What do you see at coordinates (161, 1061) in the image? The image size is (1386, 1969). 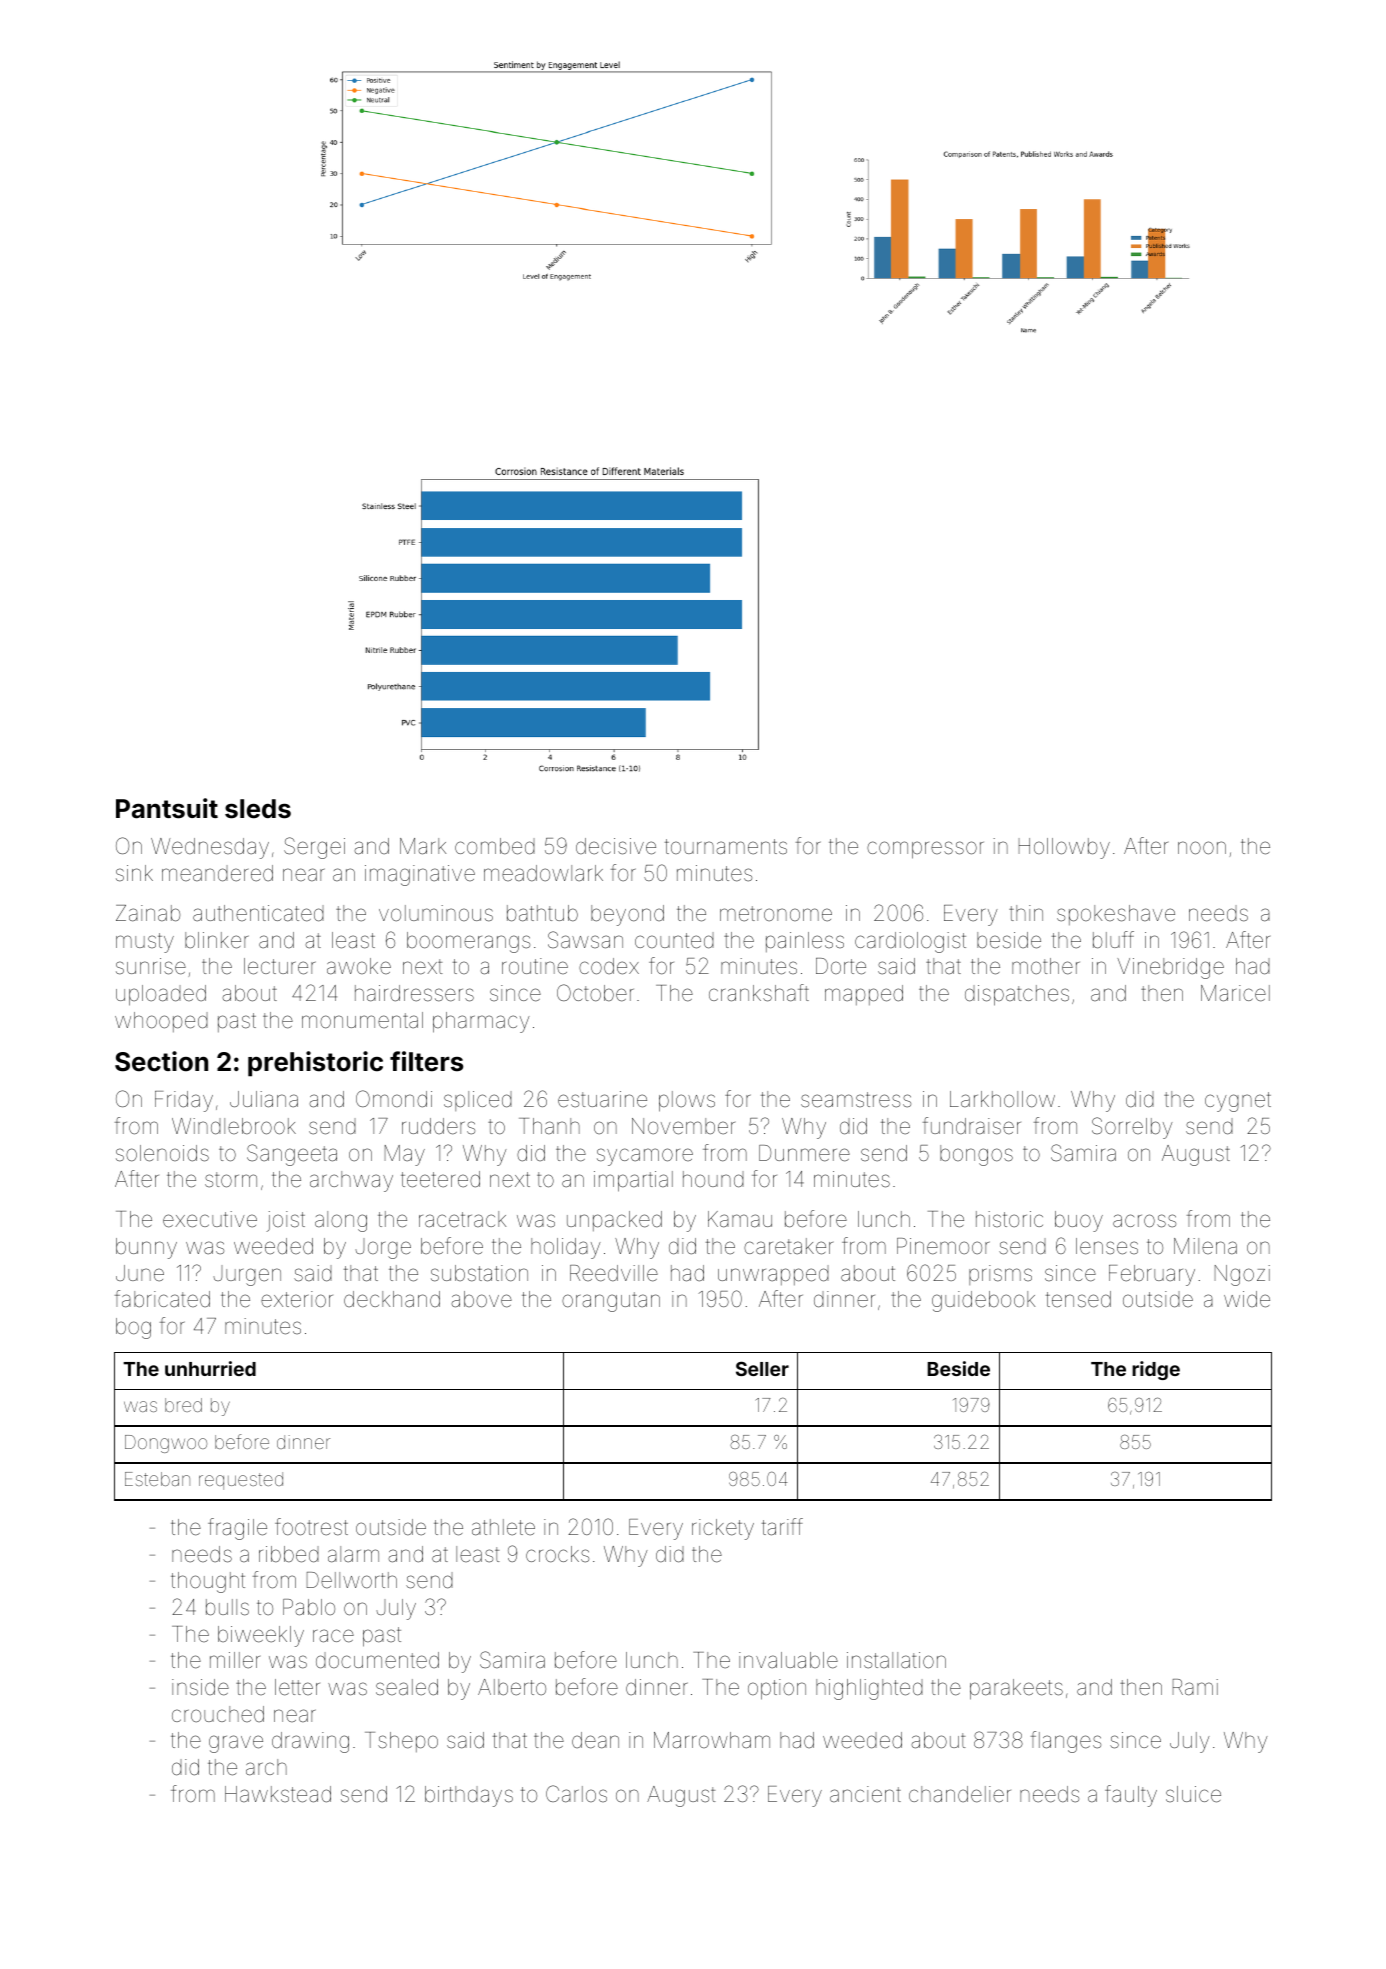 I see `Section` at bounding box center [161, 1061].
